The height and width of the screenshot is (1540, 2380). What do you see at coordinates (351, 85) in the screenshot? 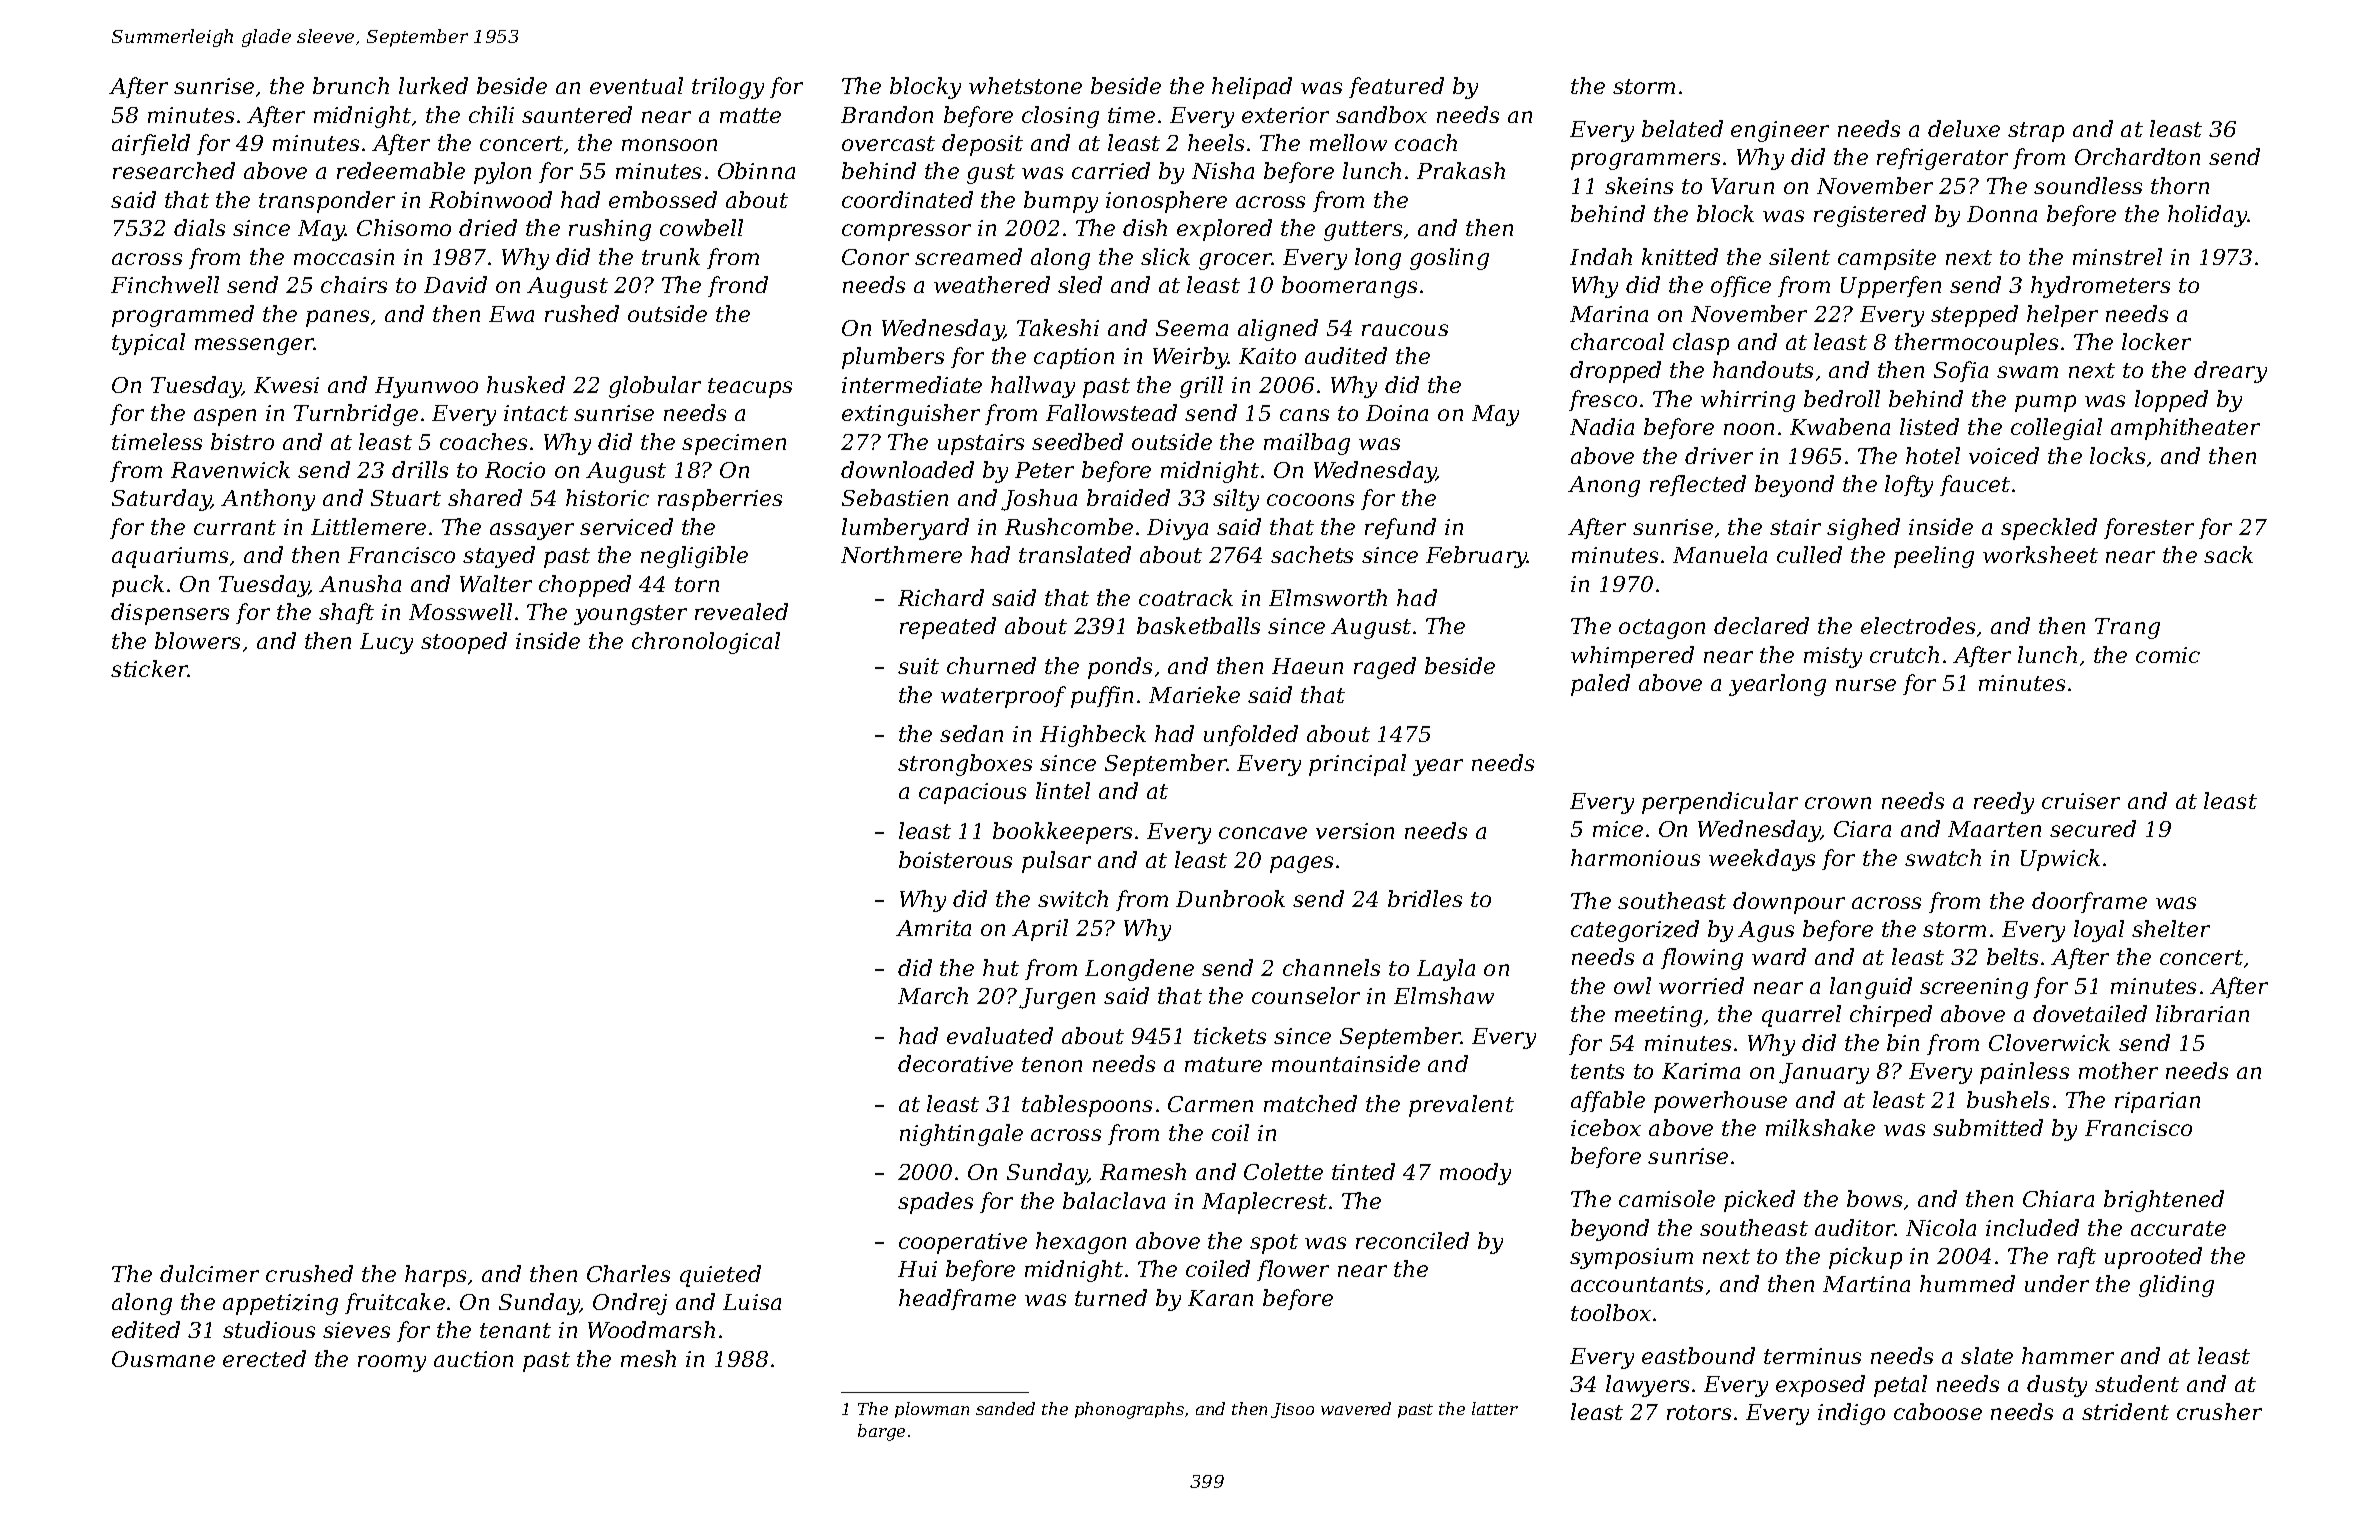
I see `brunch` at bounding box center [351, 85].
